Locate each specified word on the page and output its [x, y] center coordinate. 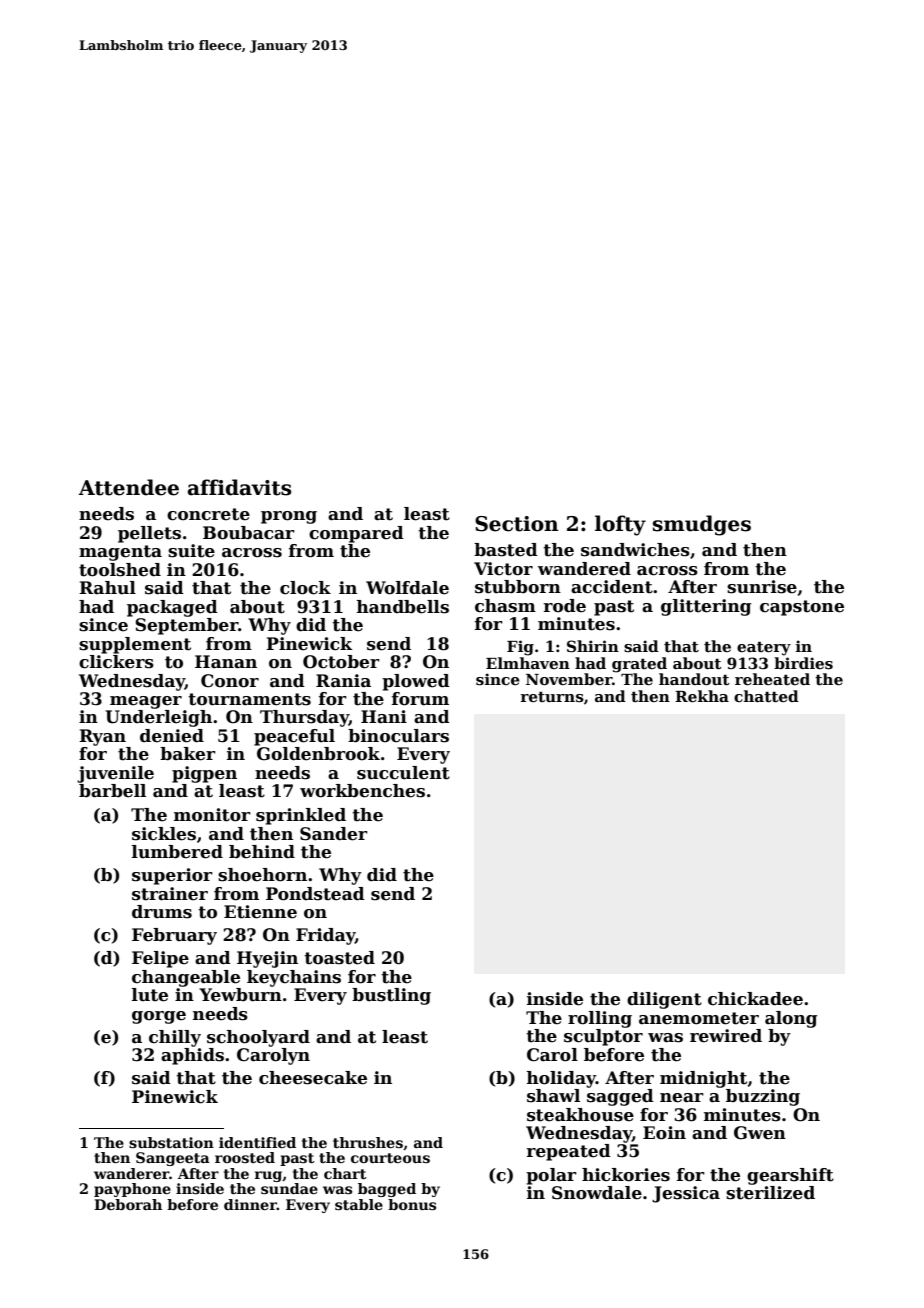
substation [171, 1142]
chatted [766, 696]
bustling [391, 996]
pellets [149, 534]
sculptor [603, 1037]
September [186, 626]
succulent [403, 773]
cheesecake [313, 1078]
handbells [403, 607]
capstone [802, 608]
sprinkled [301, 816]
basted [506, 550]
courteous [390, 1158]
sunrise [762, 587]
